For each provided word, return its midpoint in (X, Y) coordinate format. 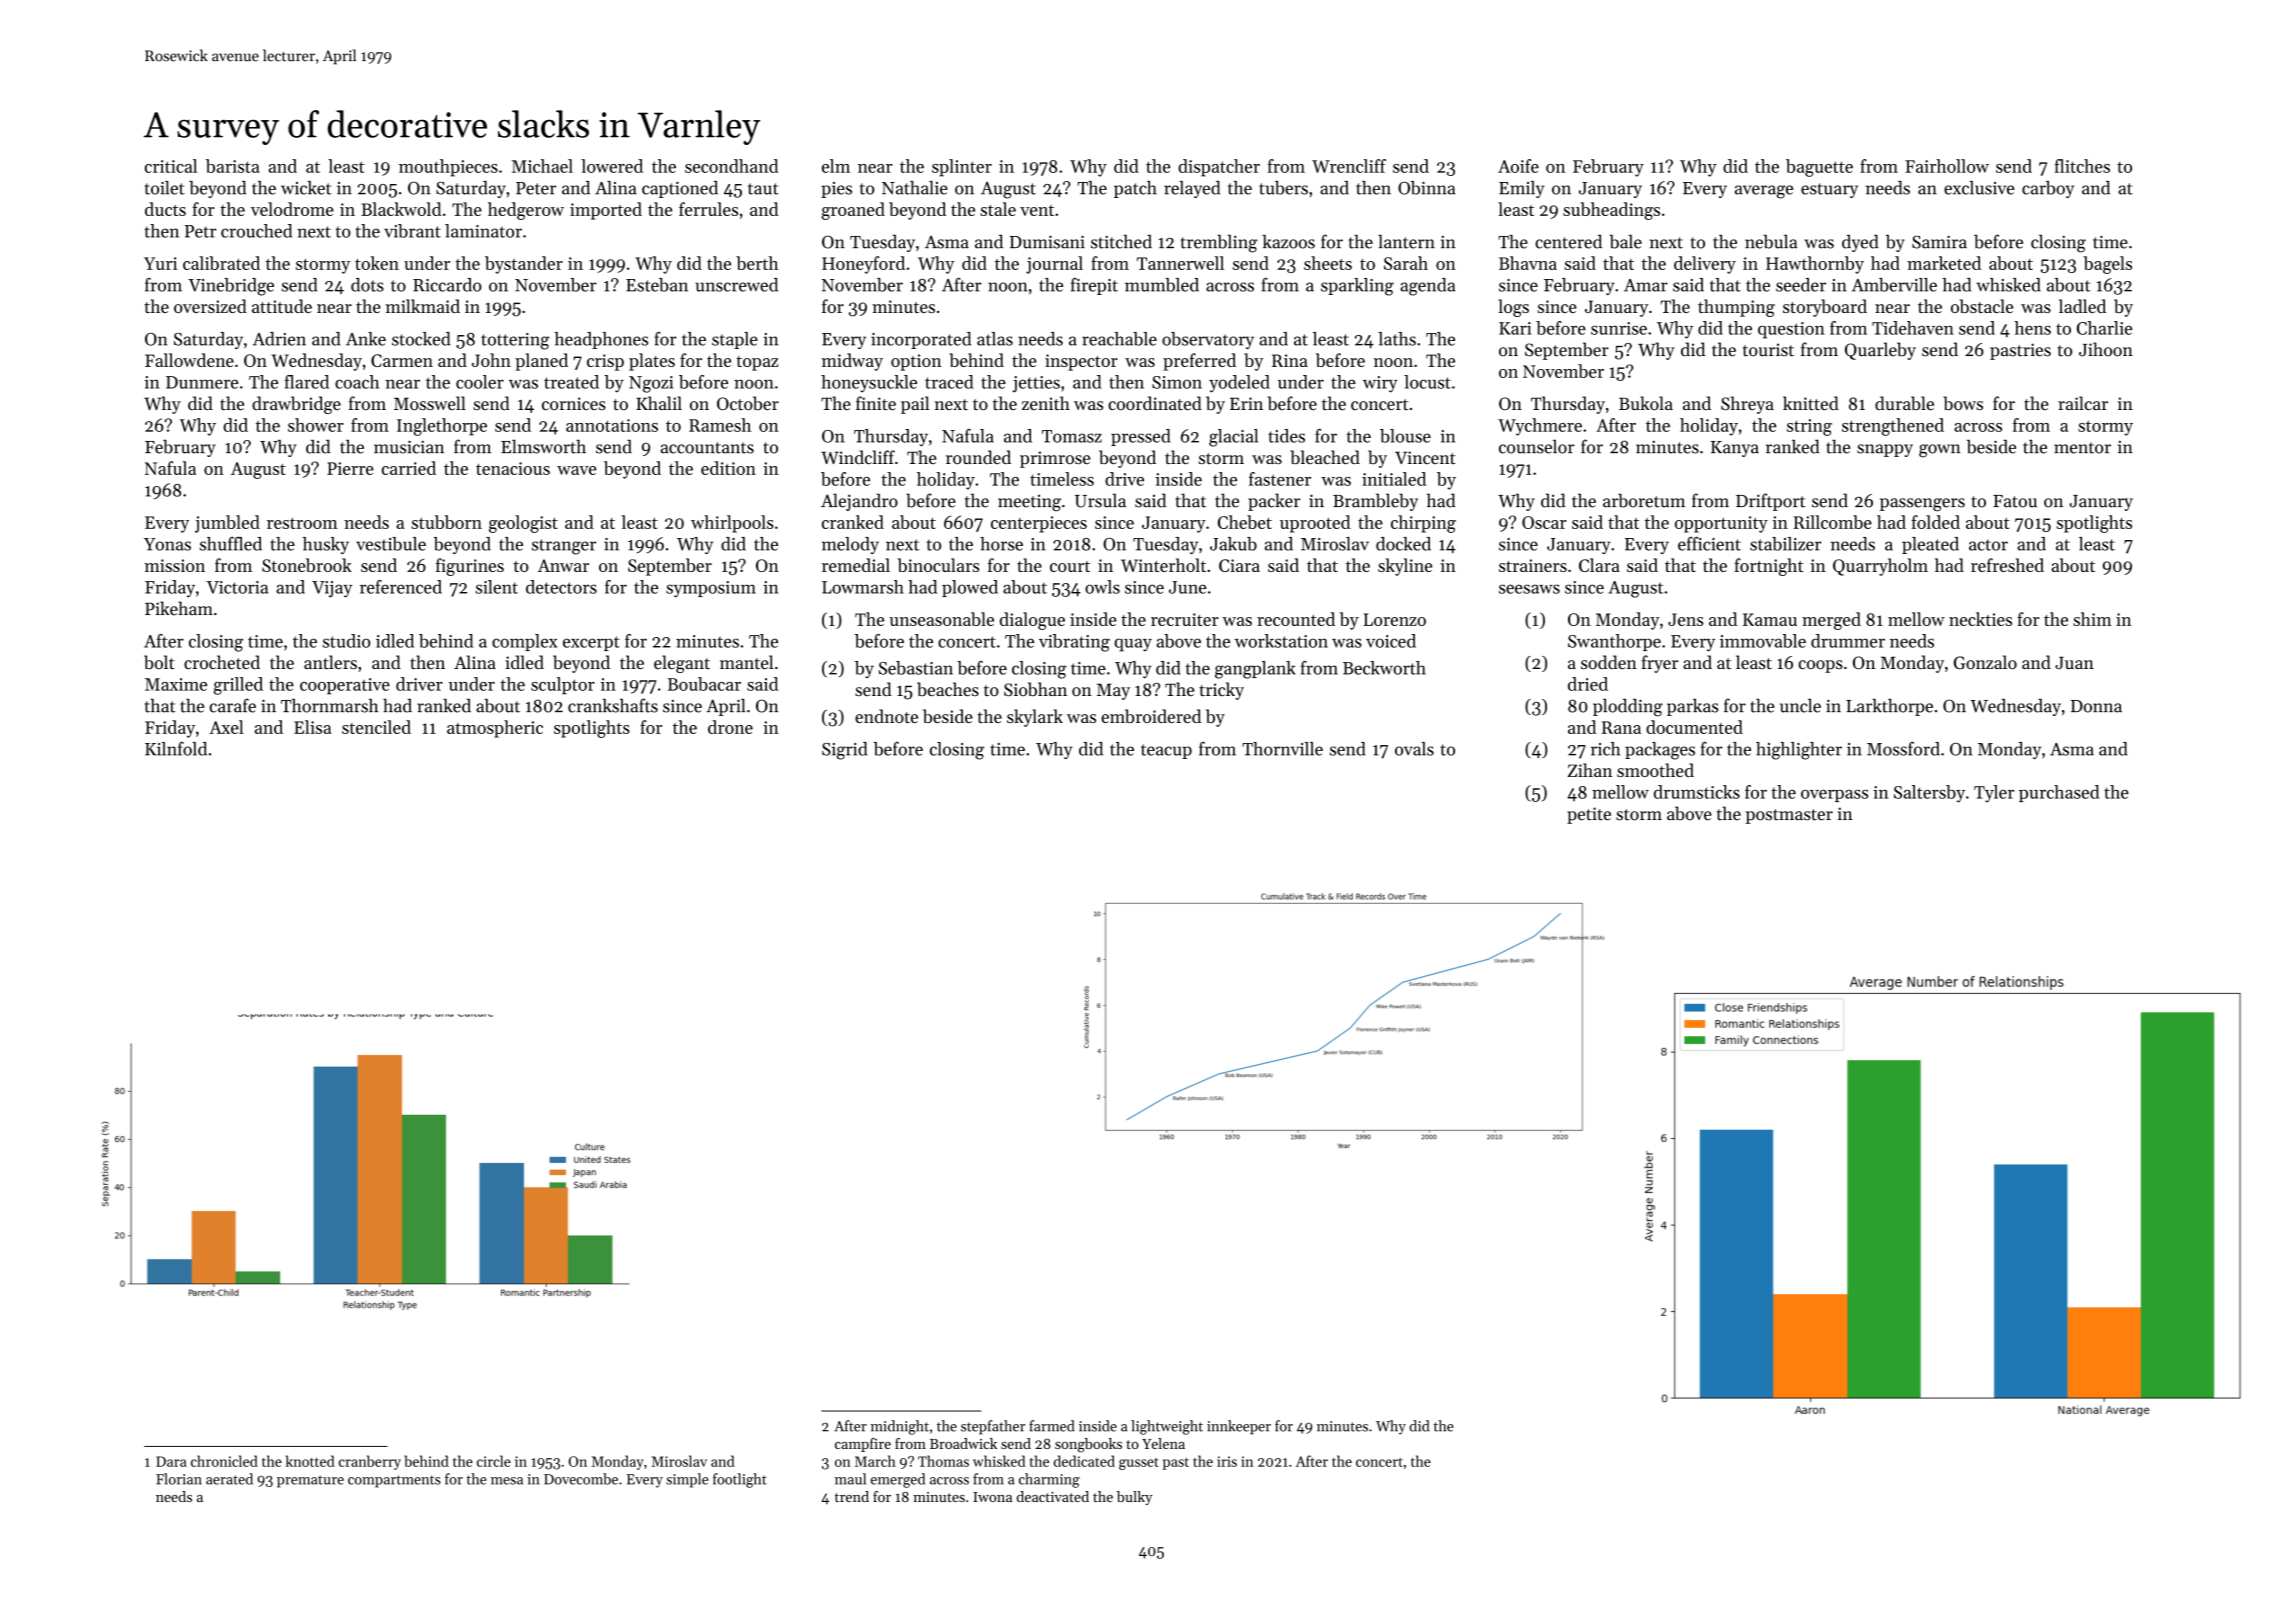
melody (850, 545)
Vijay (332, 589)
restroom (302, 523)
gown (1940, 451)
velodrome (292, 209)
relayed (1192, 189)
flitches (2082, 166)
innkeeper (1239, 1427)
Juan (2074, 662)
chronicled (224, 1461)
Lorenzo (1394, 619)
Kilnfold (176, 749)
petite (1589, 815)
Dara (171, 1461)
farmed (1051, 1426)
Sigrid (844, 751)
